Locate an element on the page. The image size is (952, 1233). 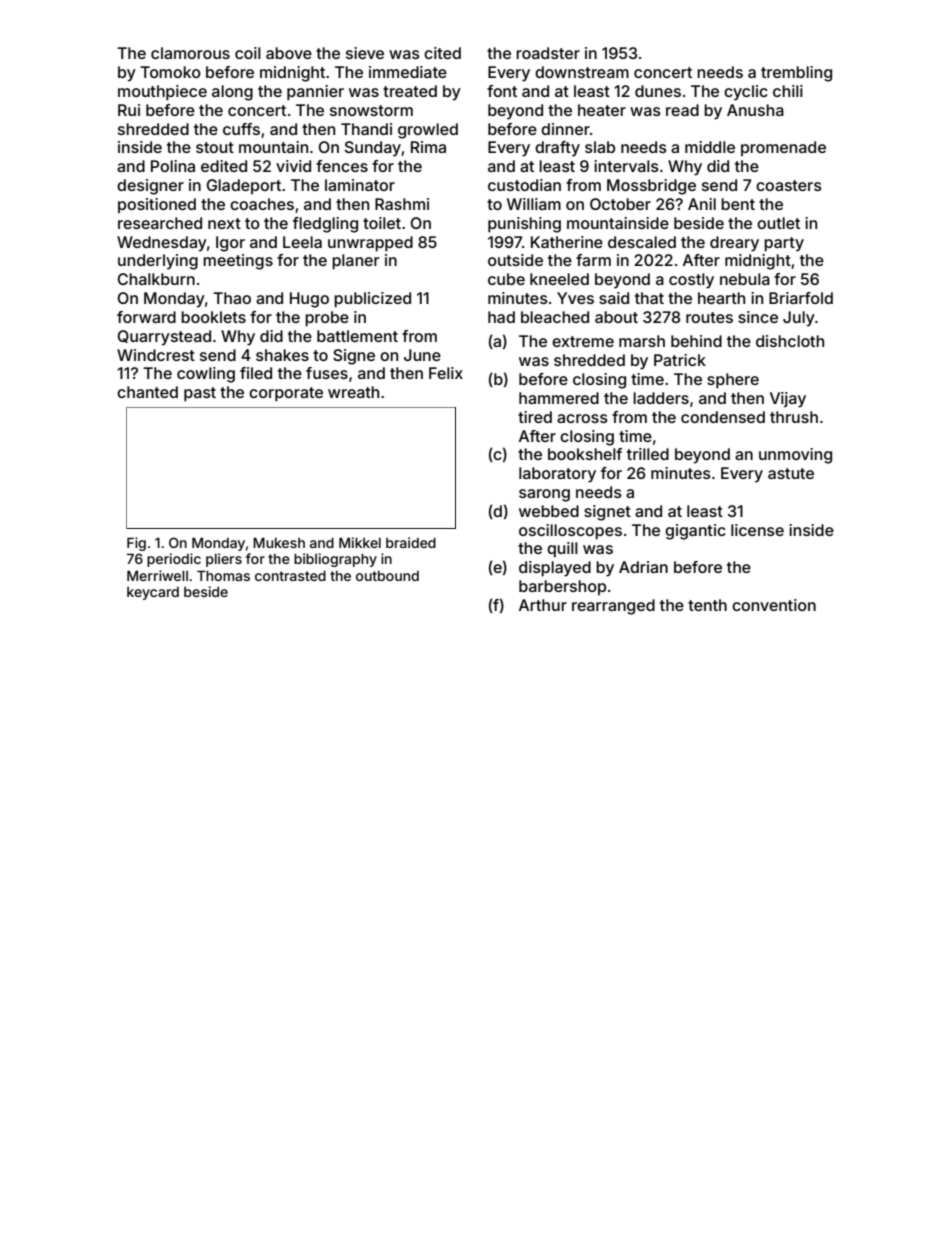
chili is located at coordinates (788, 91).
